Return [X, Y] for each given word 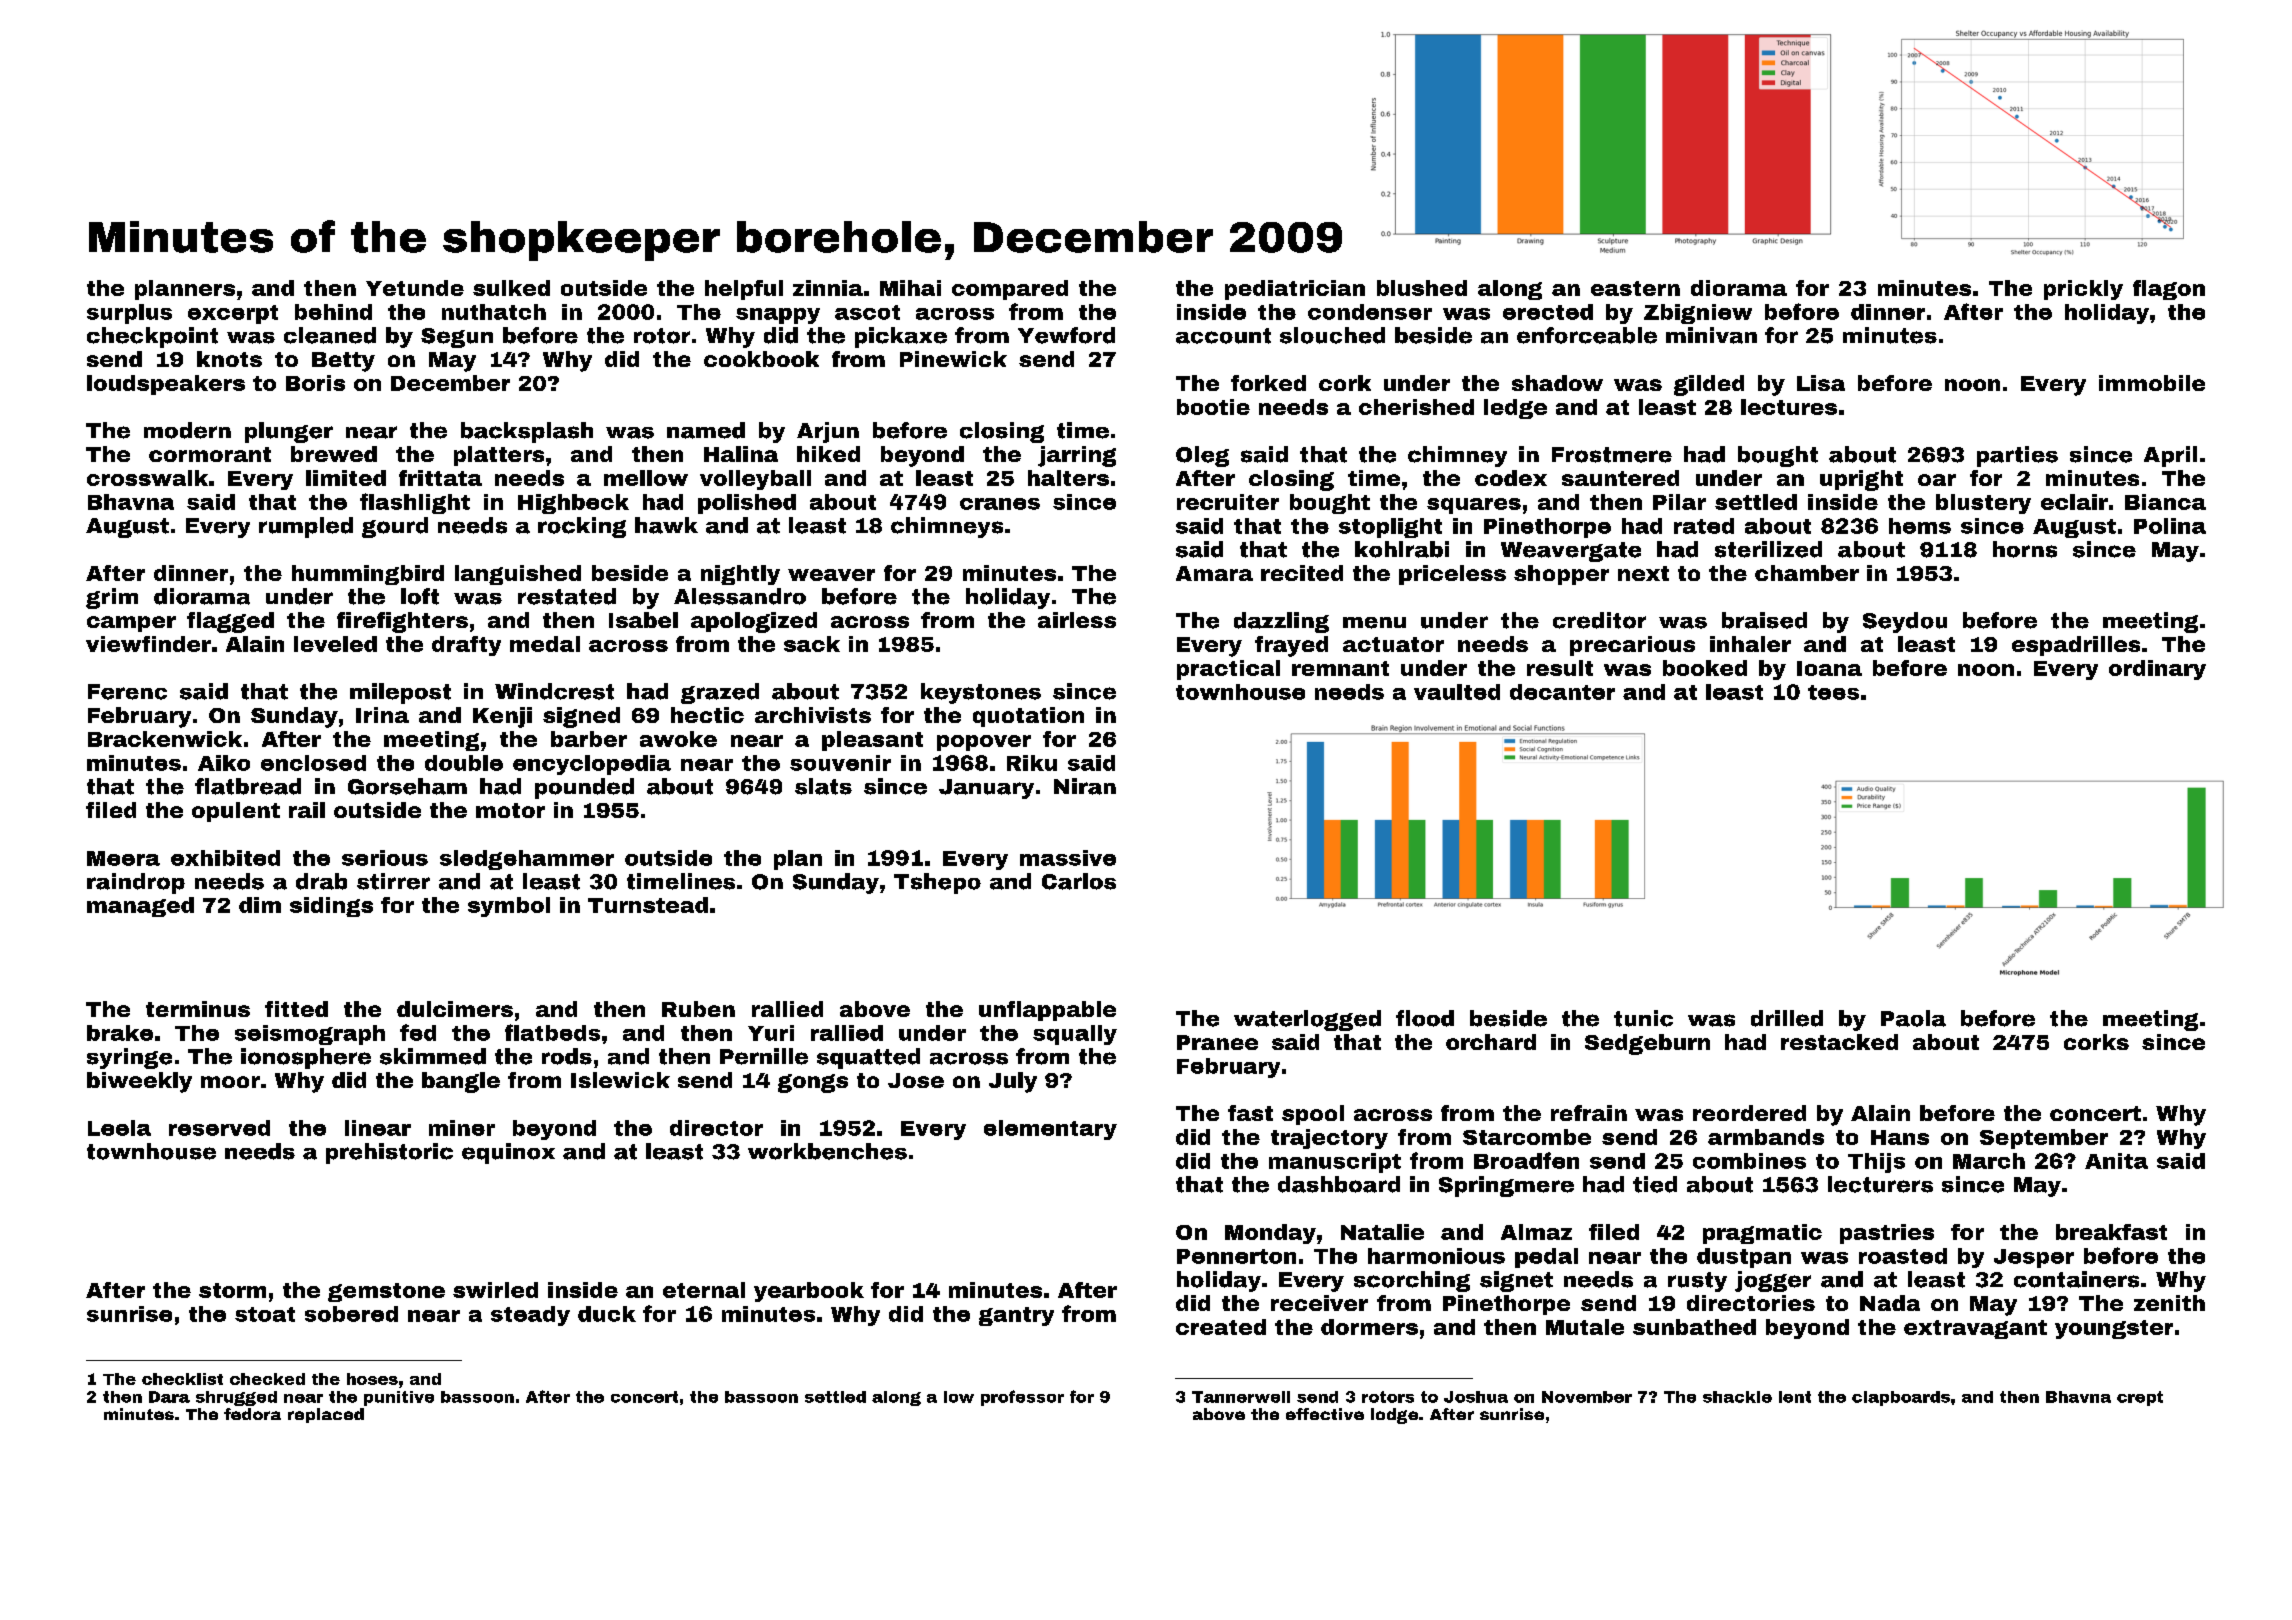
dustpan [1744, 1258]
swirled [495, 1290]
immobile [2152, 383]
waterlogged [1307, 1020]
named [706, 430]
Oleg [1202, 456]
